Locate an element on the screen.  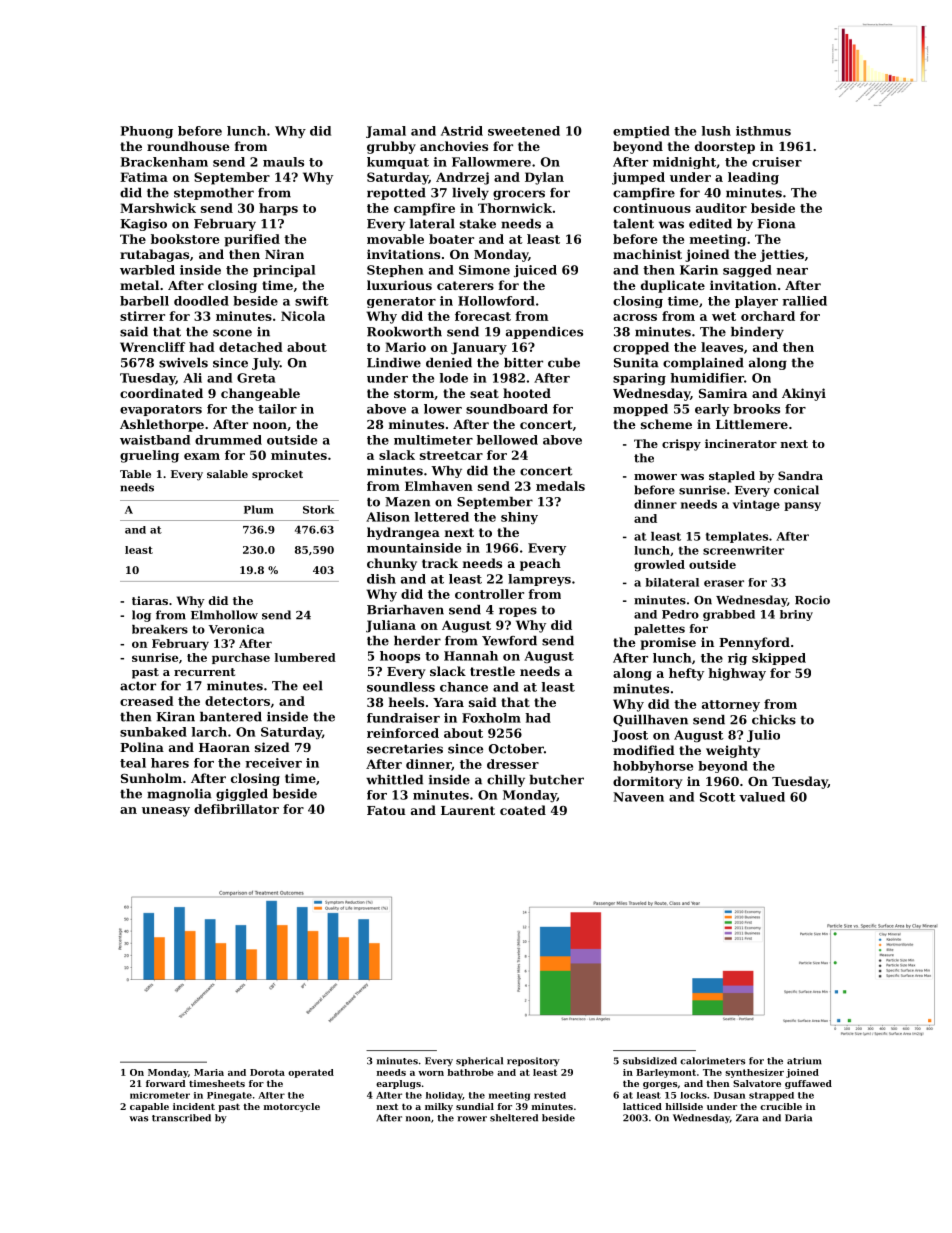
Scott is located at coordinates (718, 797).
